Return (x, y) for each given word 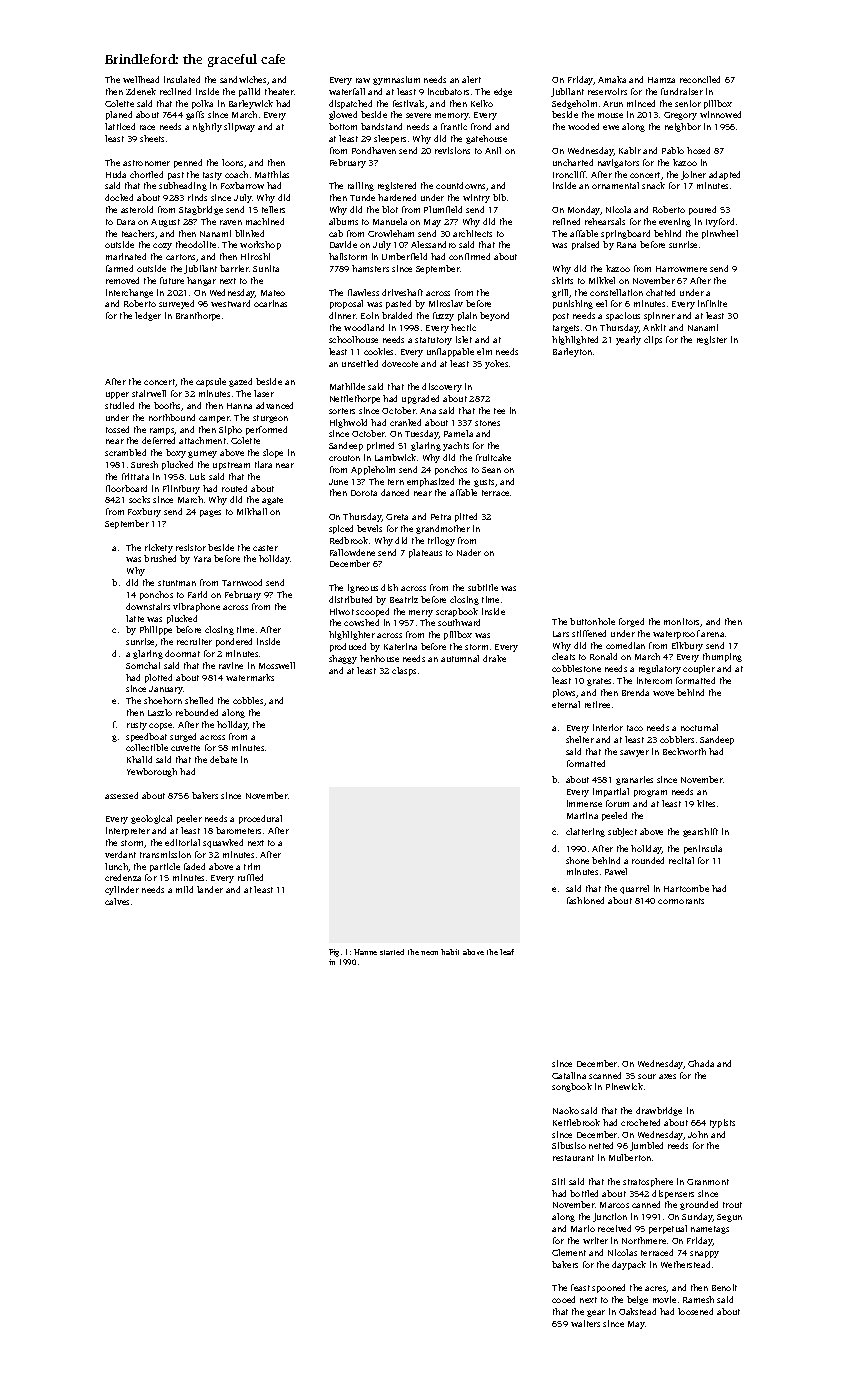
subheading (183, 186)
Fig (334, 953)
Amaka (612, 79)
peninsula (703, 849)
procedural (260, 819)
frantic (454, 126)
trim (252, 866)
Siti (558, 1181)
